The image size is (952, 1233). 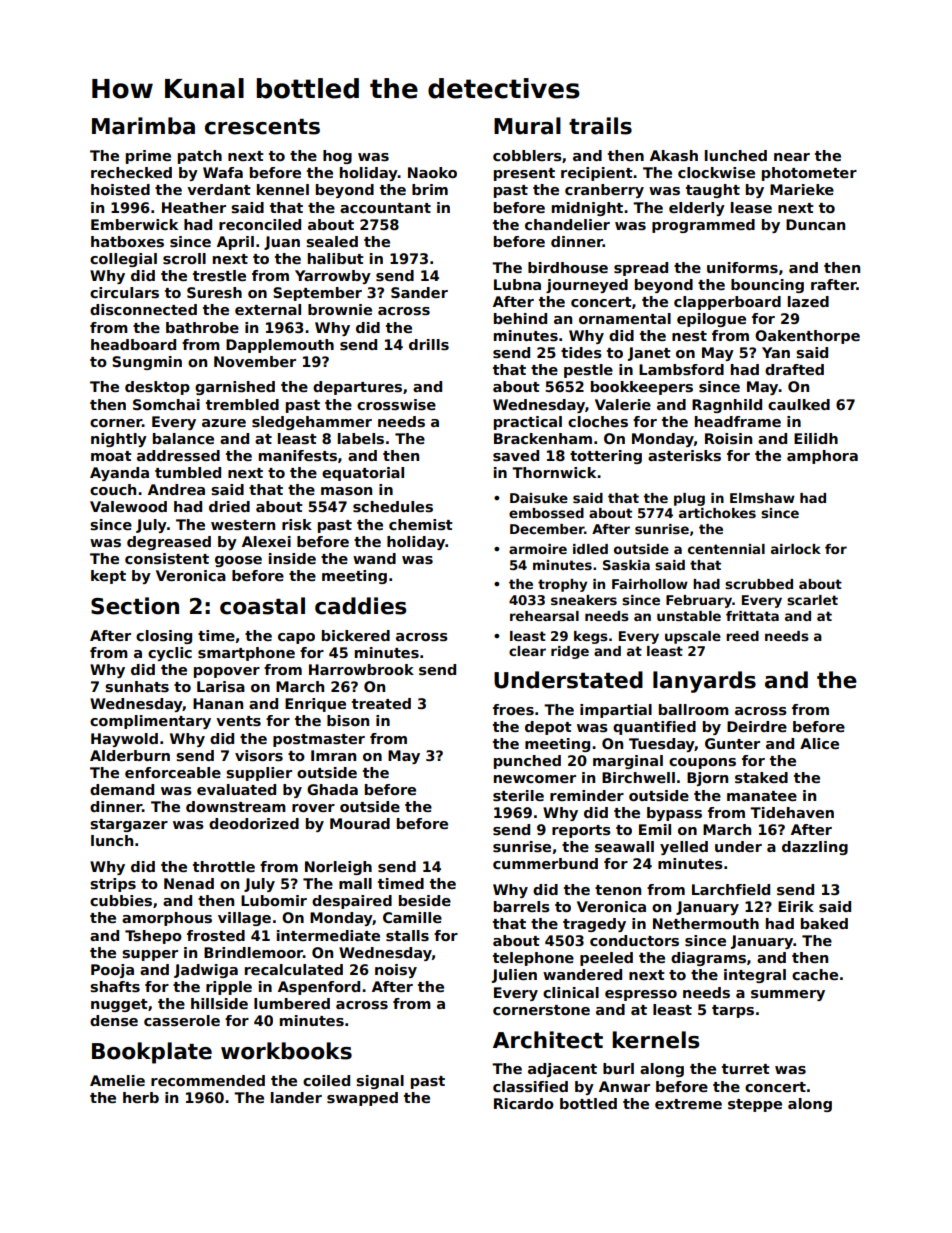 What do you see at coordinates (296, 1097) in the document?
I see `lander` at bounding box center [296, 1097].
